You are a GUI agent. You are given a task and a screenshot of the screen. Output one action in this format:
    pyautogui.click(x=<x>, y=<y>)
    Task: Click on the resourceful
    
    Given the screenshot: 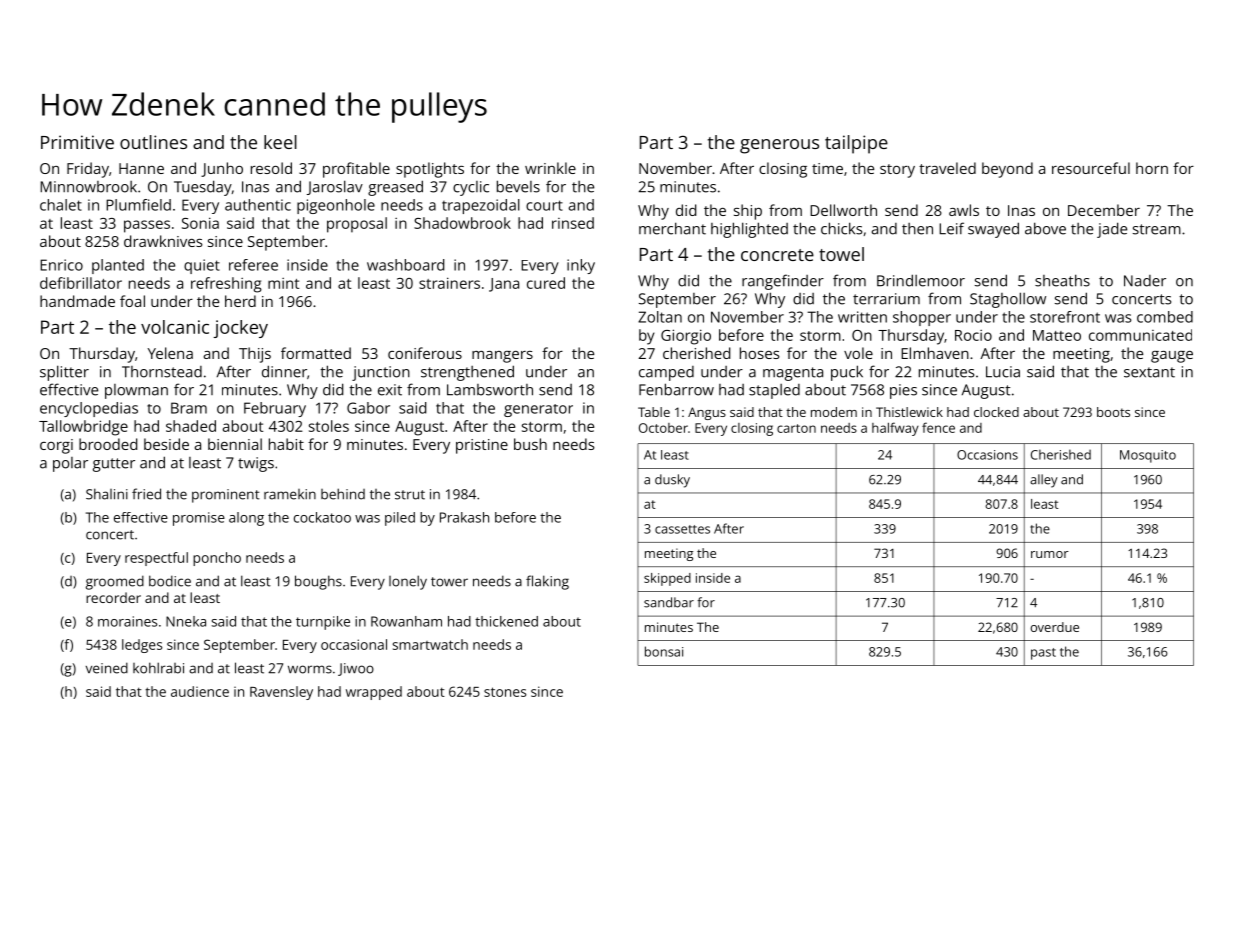 What is the action you would take?
    pyautogui.click(x=1091, y=168)
